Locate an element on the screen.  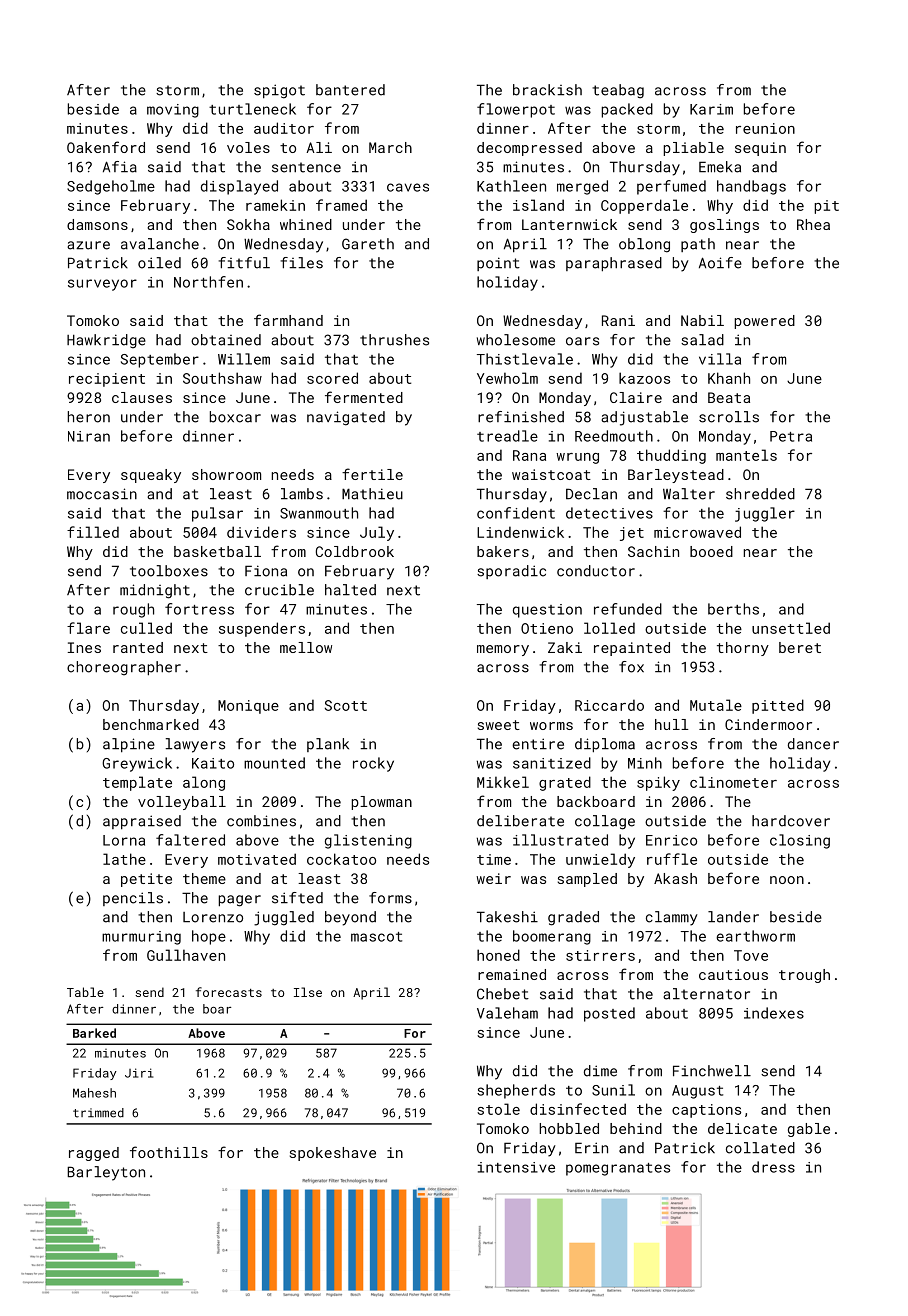
indexes is located at coordinates (774, 1013).
